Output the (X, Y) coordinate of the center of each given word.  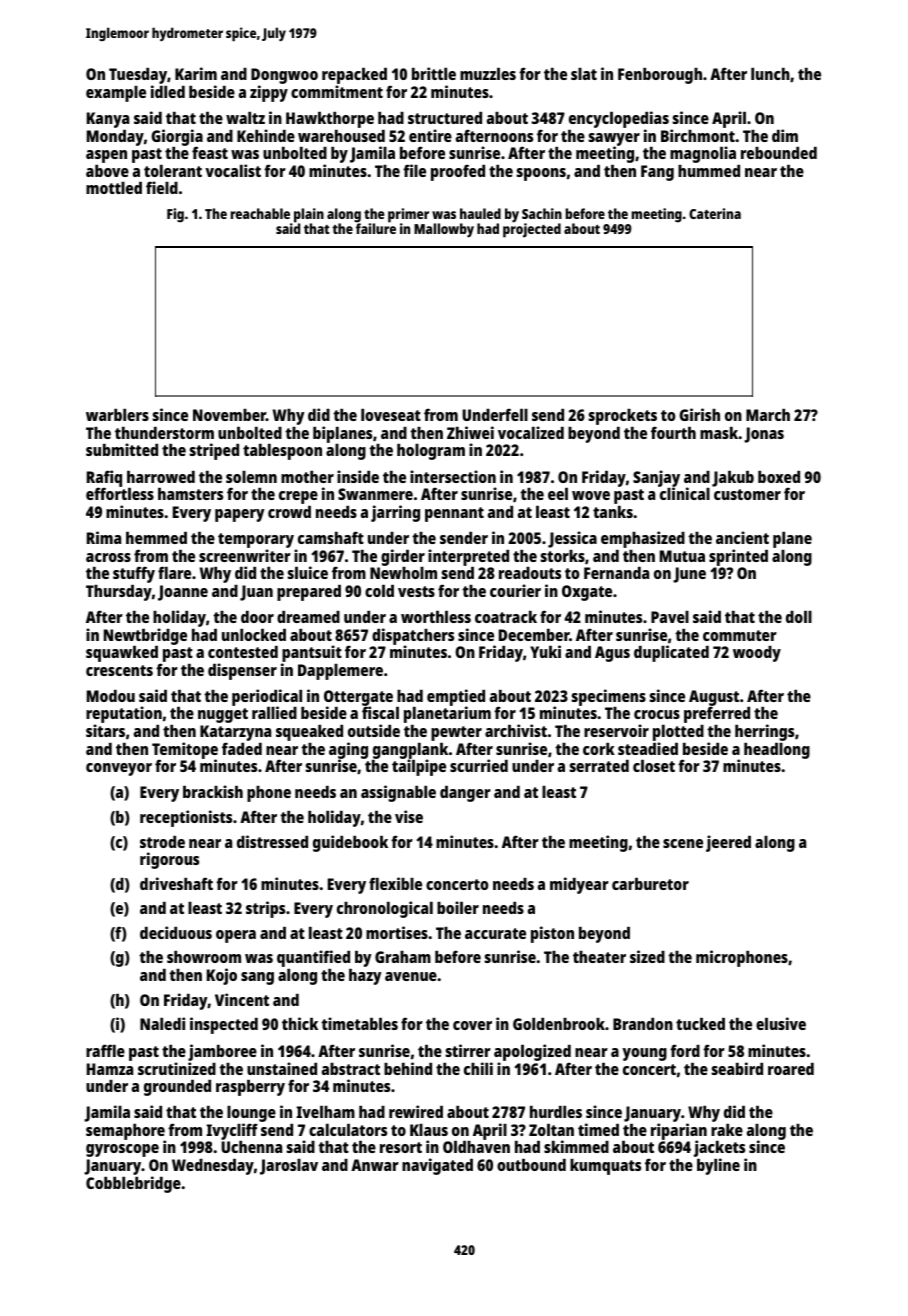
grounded (177, 1088)
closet (654, 766)
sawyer (614, 140)
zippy (269, 93)
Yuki (545, 651)
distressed (272, 841)
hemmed (156, 538)
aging (348, 751)
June (689, 575)
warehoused (341, 136)
